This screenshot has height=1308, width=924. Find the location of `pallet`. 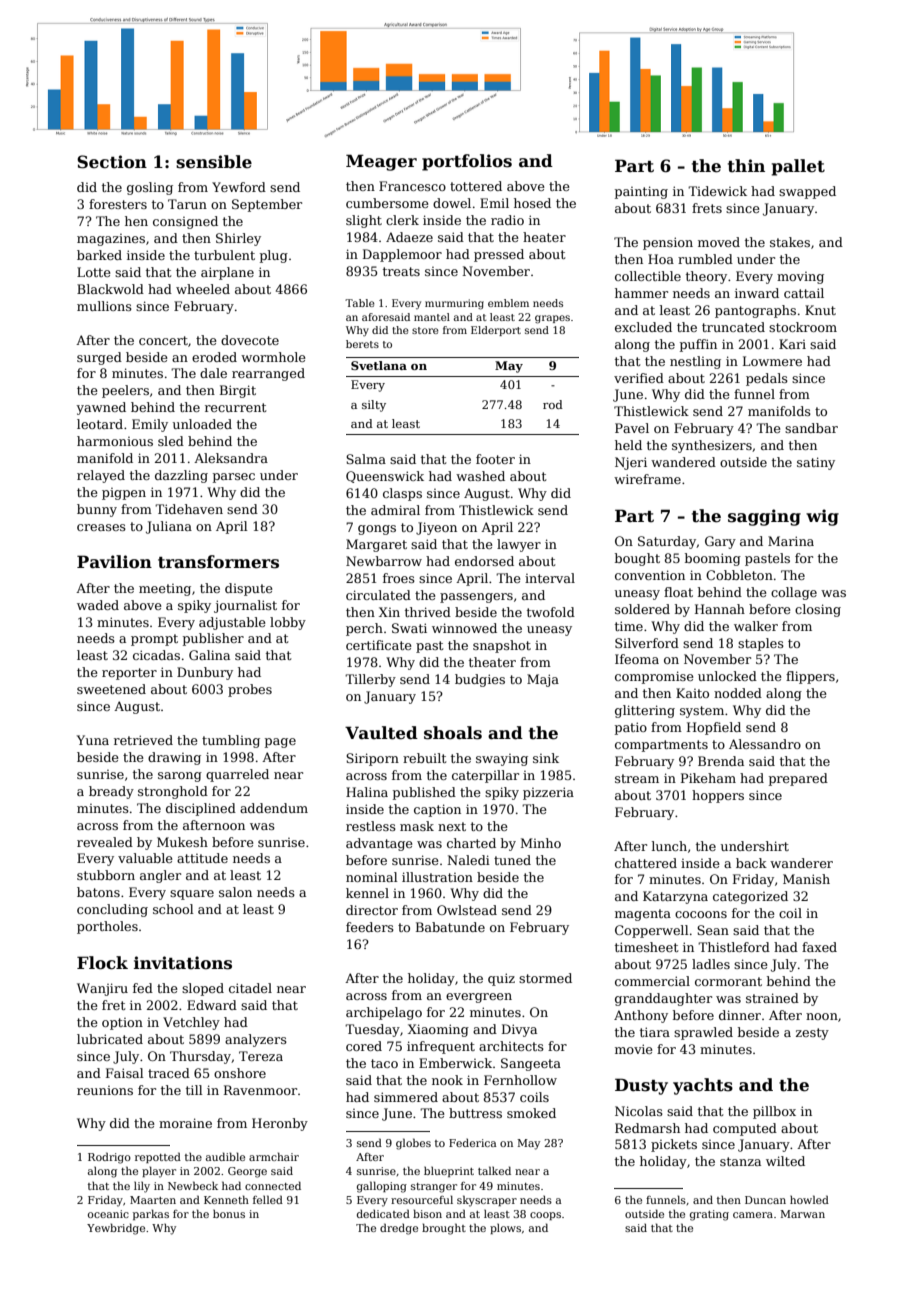

pallet is located at coordinates (798, 167).
